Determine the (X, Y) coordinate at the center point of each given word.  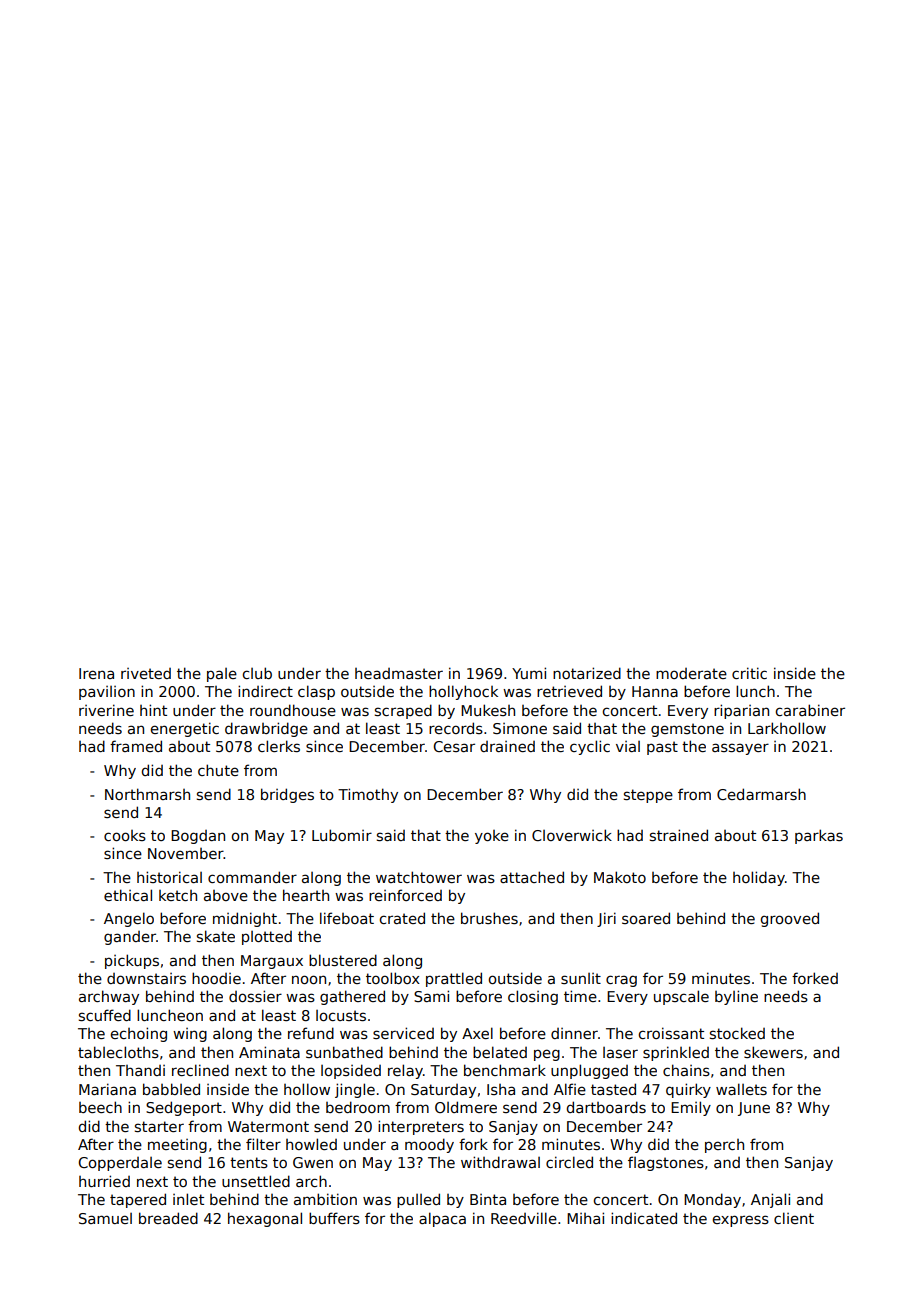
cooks (125, 835)
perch (724, 1146)
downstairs (146, 978)
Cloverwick (572, 835)
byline (736, 997)
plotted (267, 938)
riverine (106, 710)
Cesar (454, 746)
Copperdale (120, 1164)
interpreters (421, 1127)
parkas (819, 836)
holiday (759, 878)
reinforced (405, 895)
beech (100, 1107)
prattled (454, 979)
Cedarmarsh (761, 794)
